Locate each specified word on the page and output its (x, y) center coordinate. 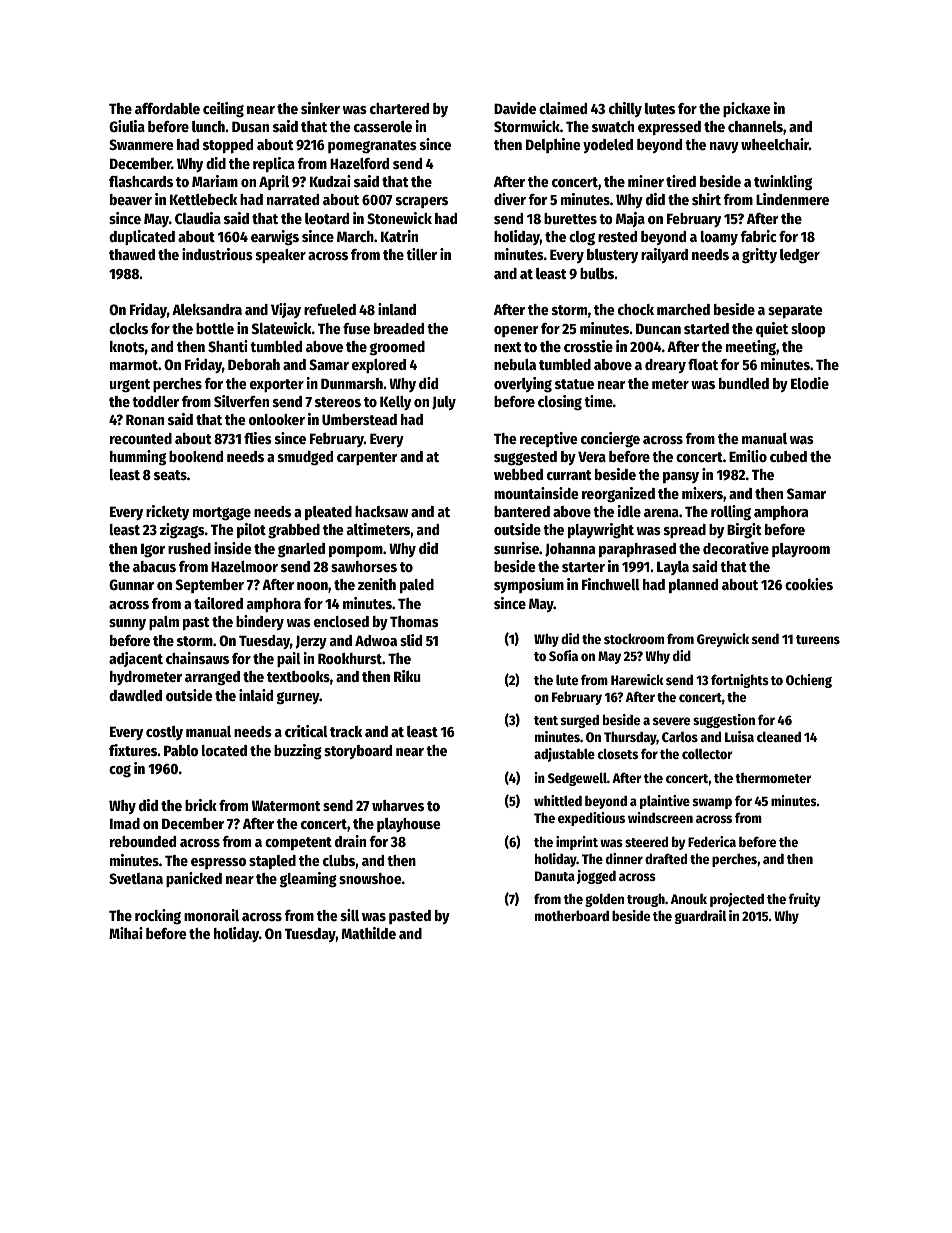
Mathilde (369, 933)
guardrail (700, 917)
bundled (744, 383)
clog (582, 238)
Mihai (126, 933)
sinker (320, 108)
